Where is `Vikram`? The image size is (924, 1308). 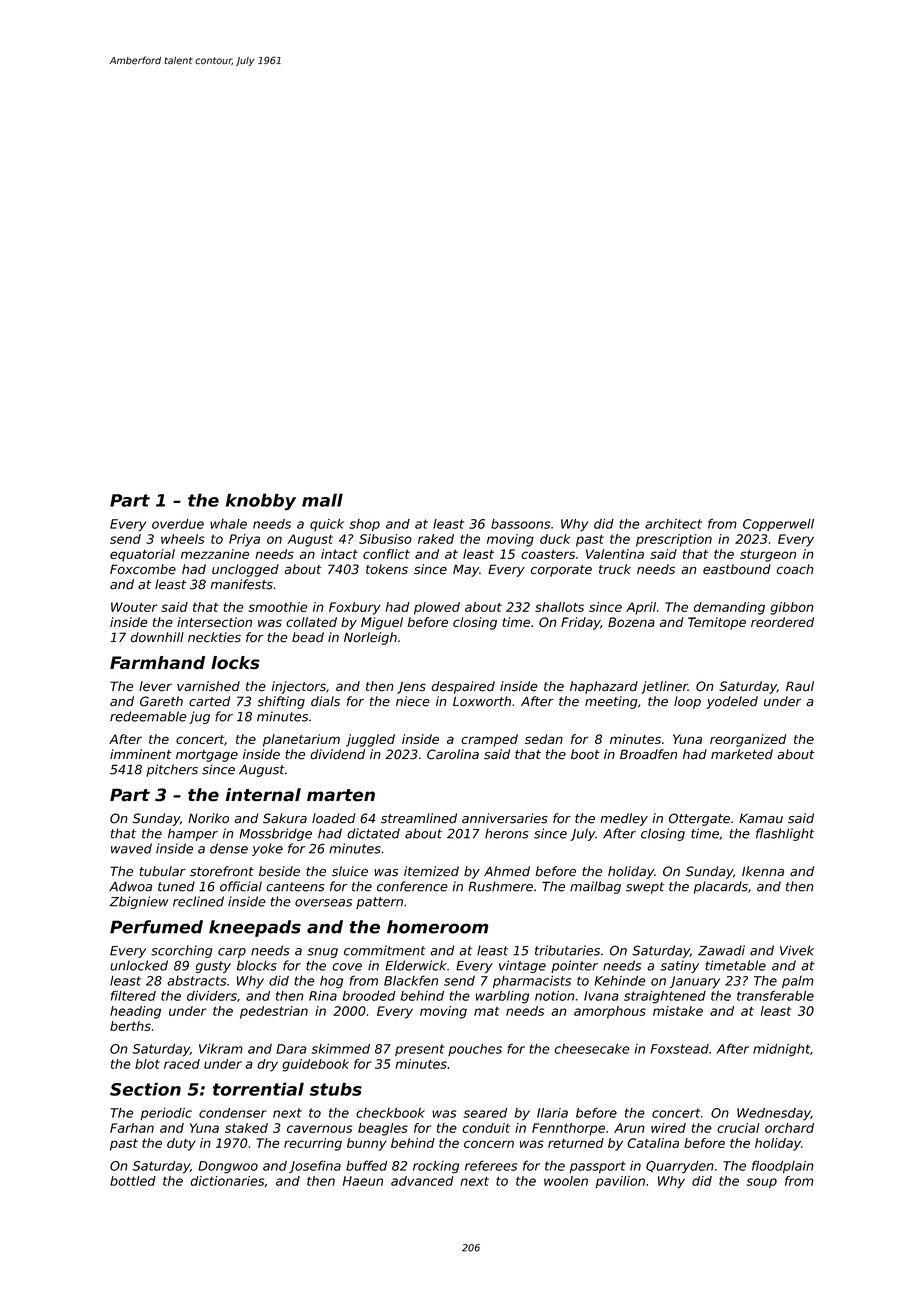
Vikram is located at coordinates (221, 1049).
